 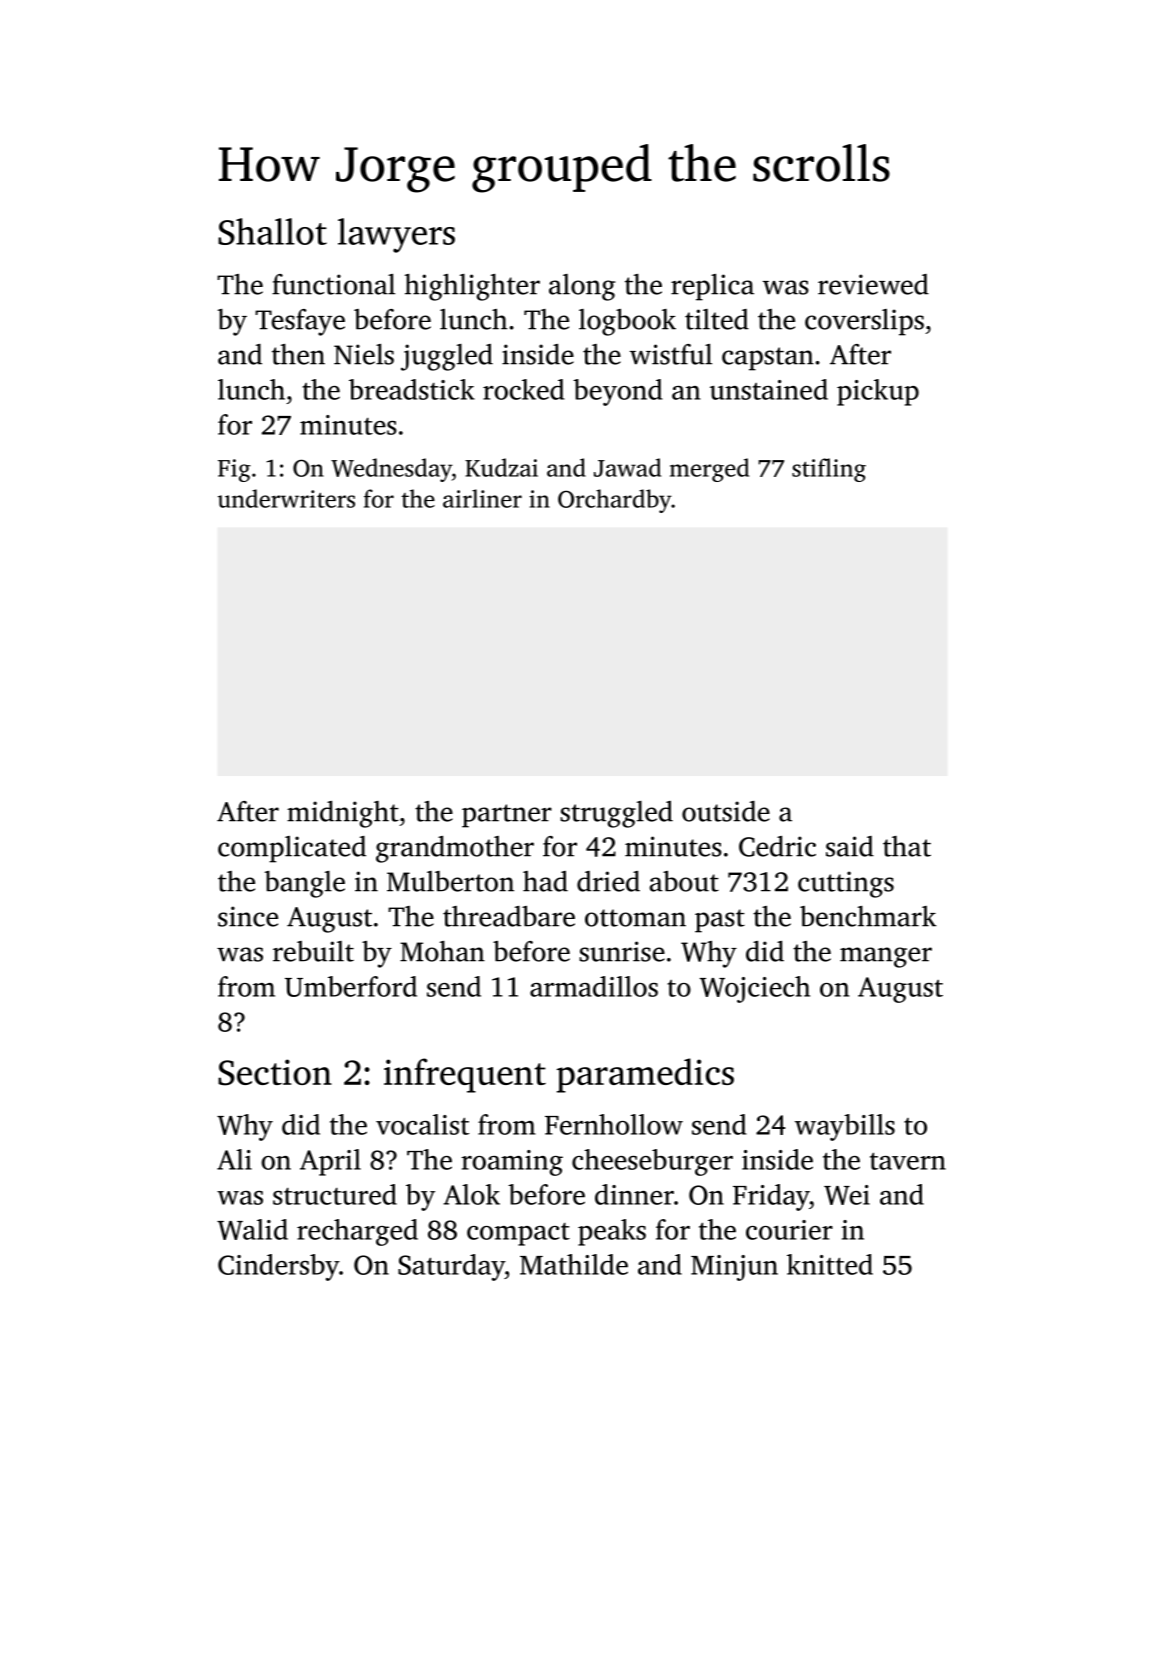 I want to click on paramedics, so click(x=645, y=1075).
